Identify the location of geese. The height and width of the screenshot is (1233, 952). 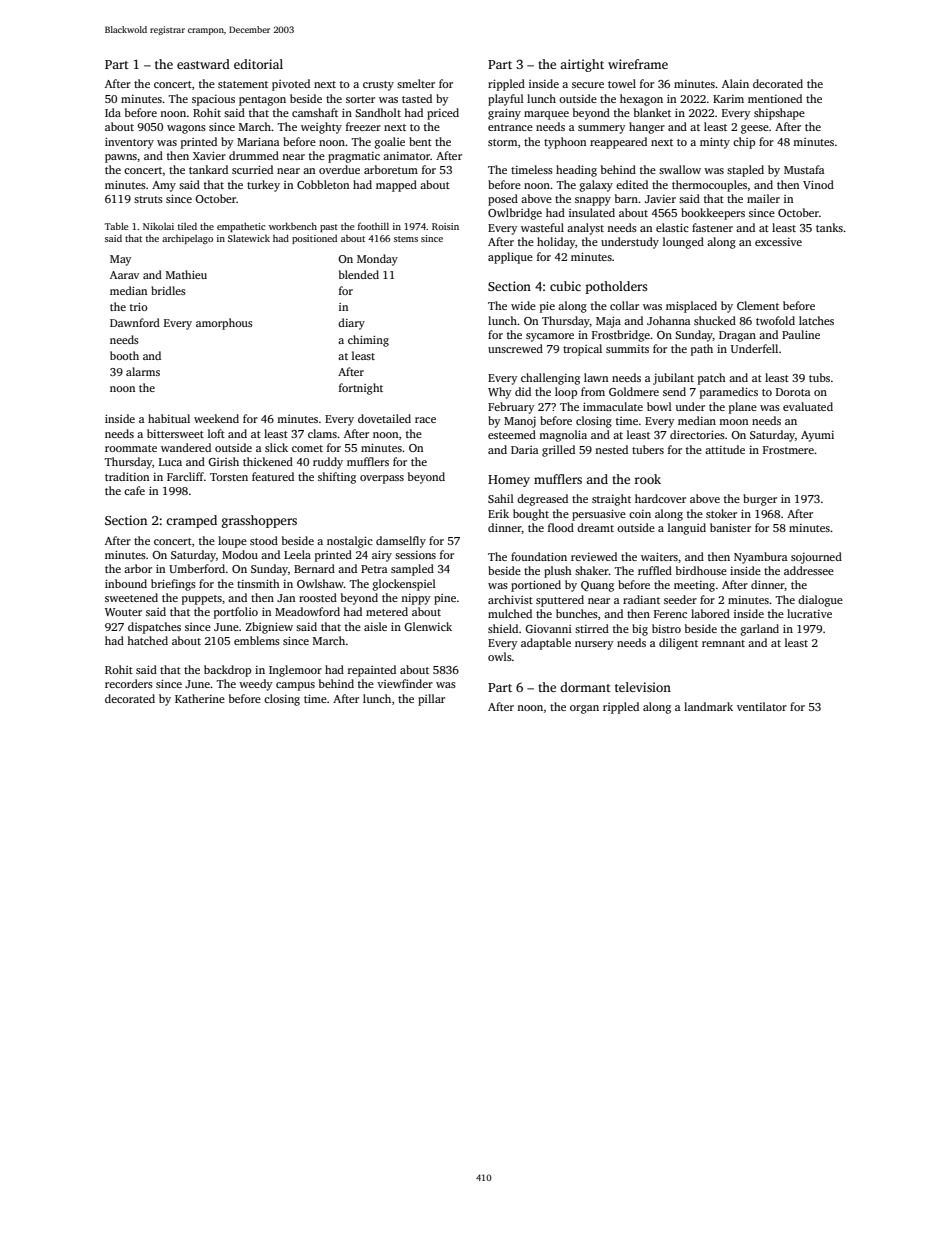
(755, 129).
